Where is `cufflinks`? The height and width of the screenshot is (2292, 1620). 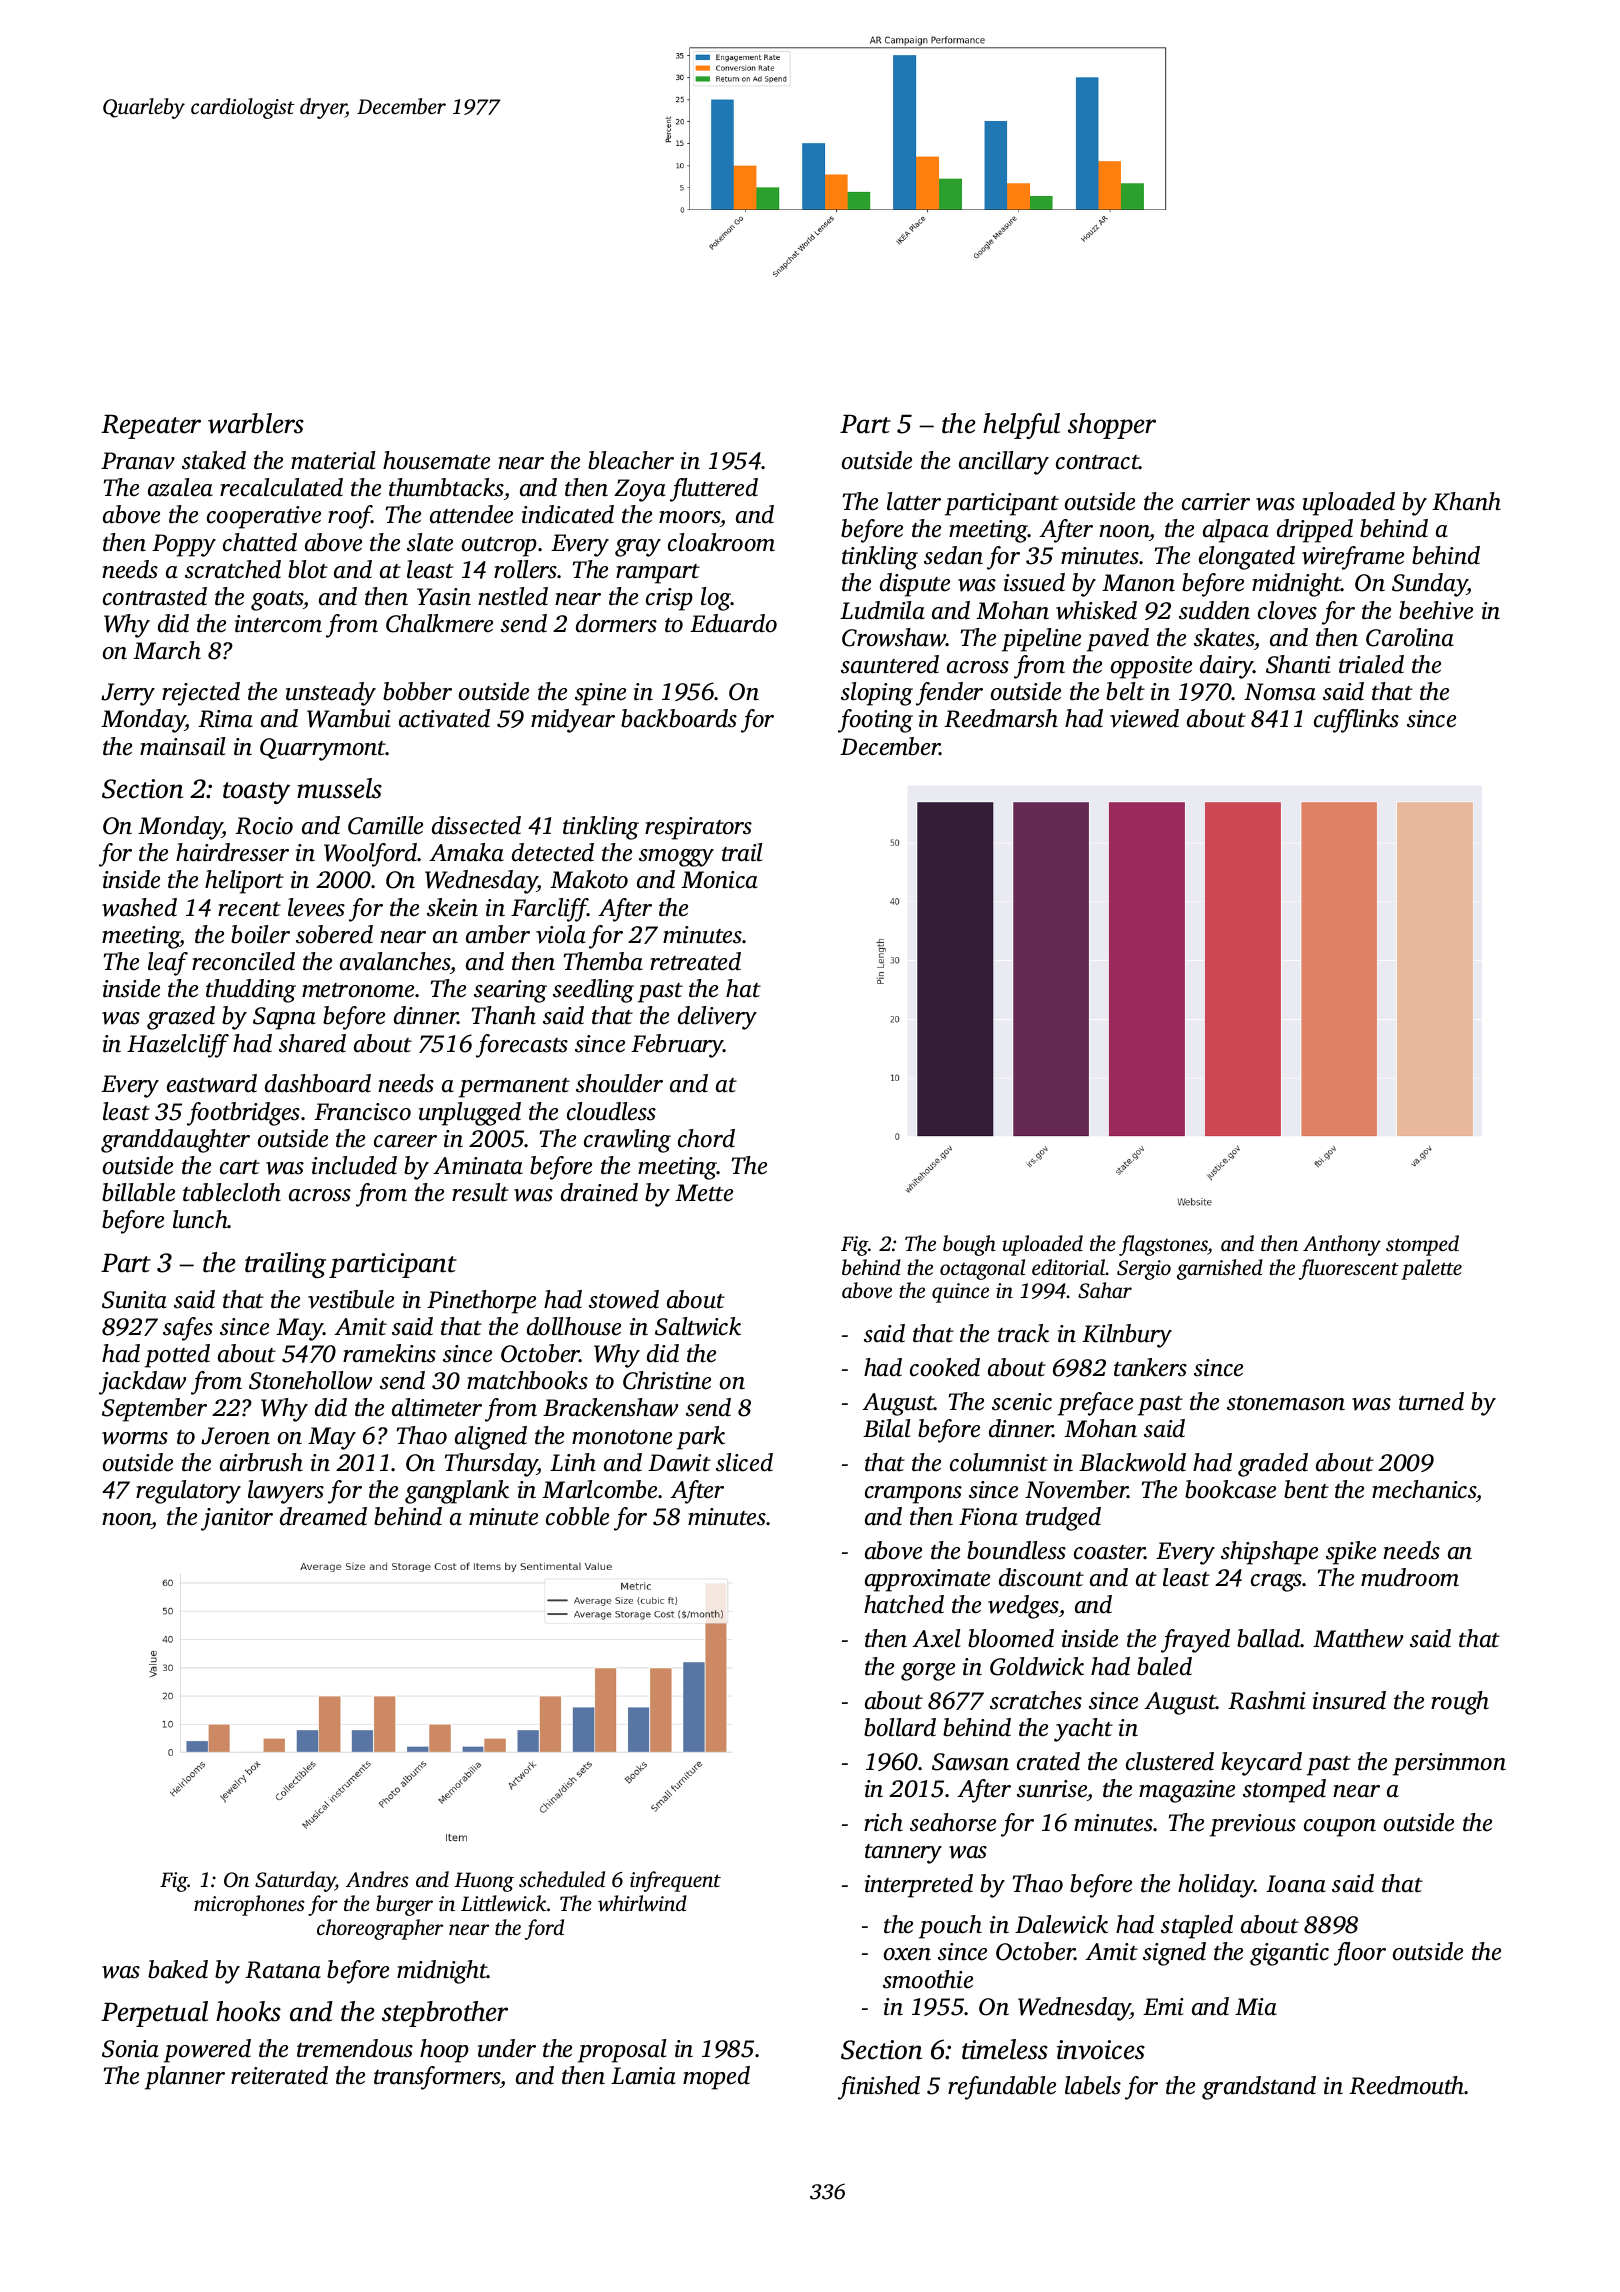
cufflinks is located at coordinates (1356, 721).
